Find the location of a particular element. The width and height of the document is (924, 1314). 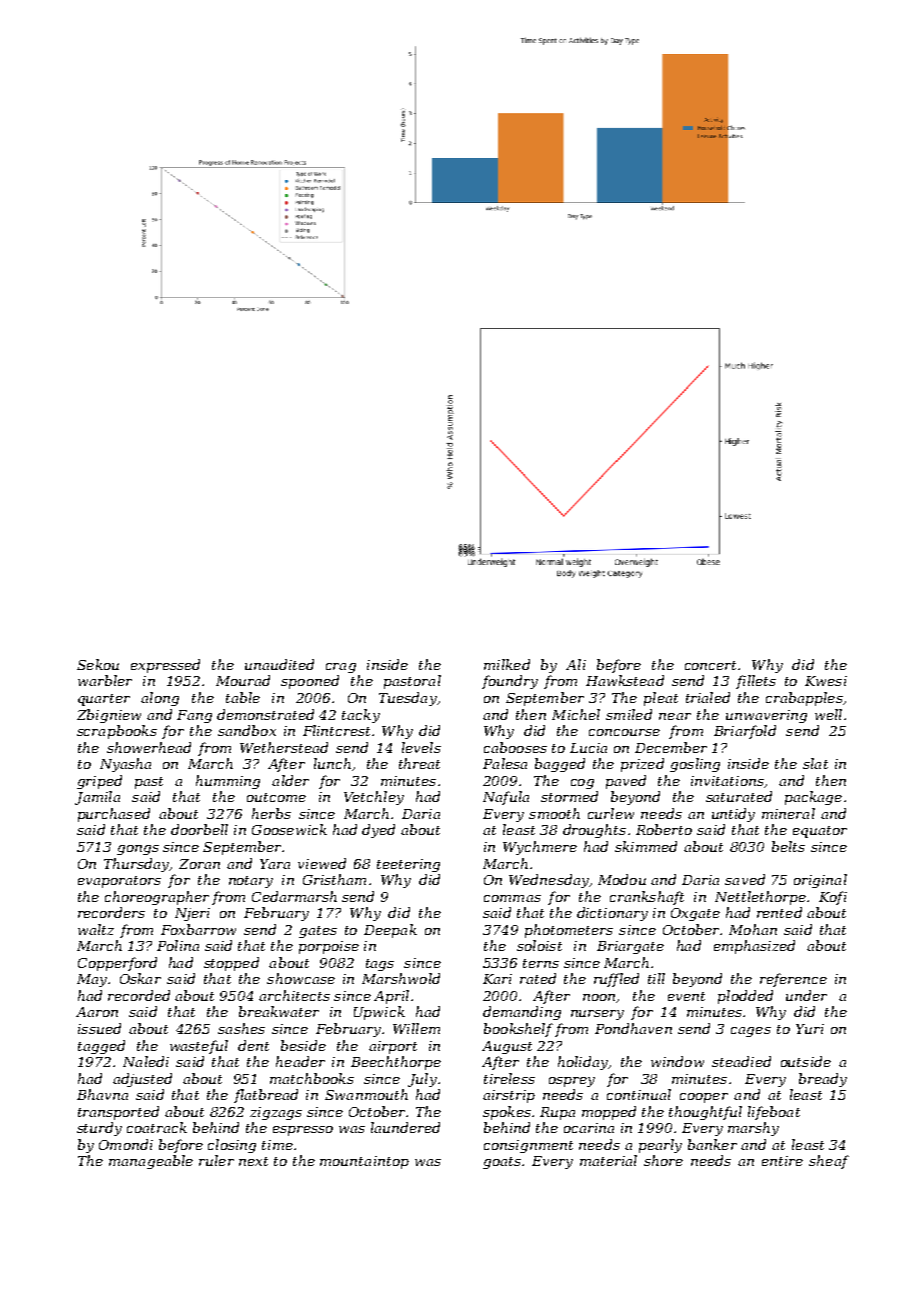

Yuri is located at coordinates (810, 1029).
